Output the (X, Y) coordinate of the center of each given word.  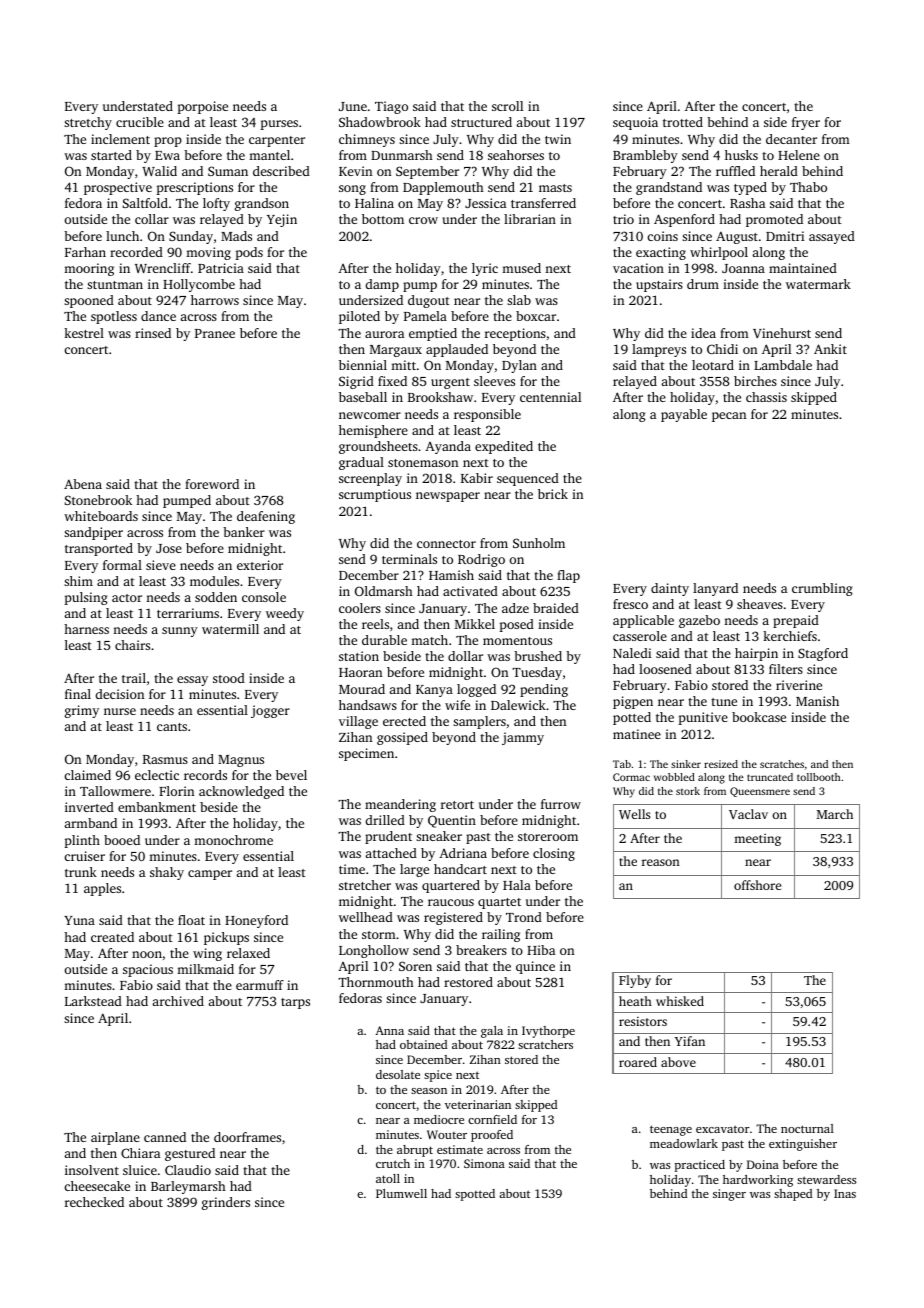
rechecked (94, 1202)
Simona (484, 1163)
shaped (793, 1195)
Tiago (391, 107)
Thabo (808, 187)
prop (168, 142)
